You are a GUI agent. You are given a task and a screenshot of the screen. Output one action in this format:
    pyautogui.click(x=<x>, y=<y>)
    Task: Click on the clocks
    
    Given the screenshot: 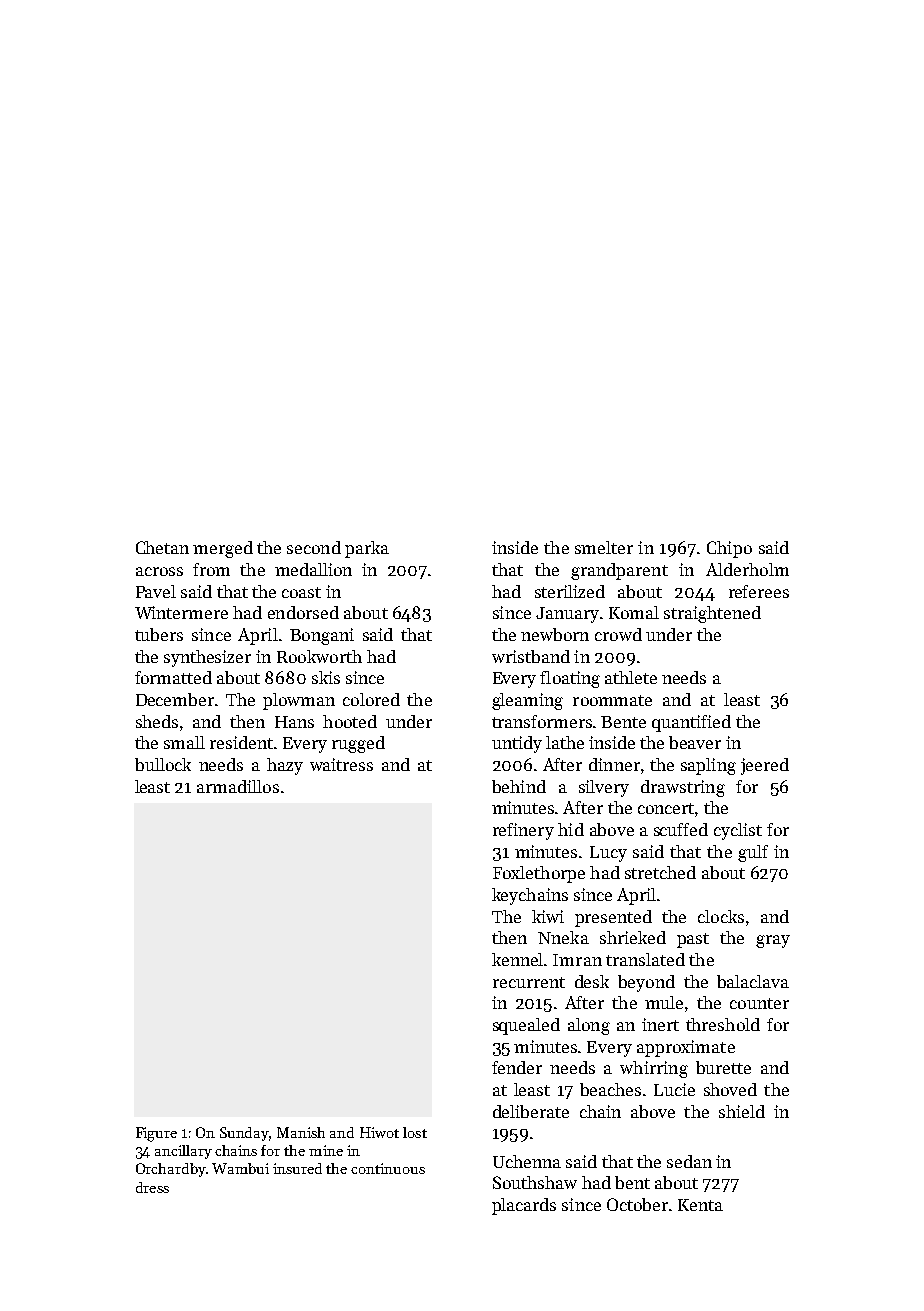 What is the action you would take?
    pyautogui.click(x=721, y=916)
